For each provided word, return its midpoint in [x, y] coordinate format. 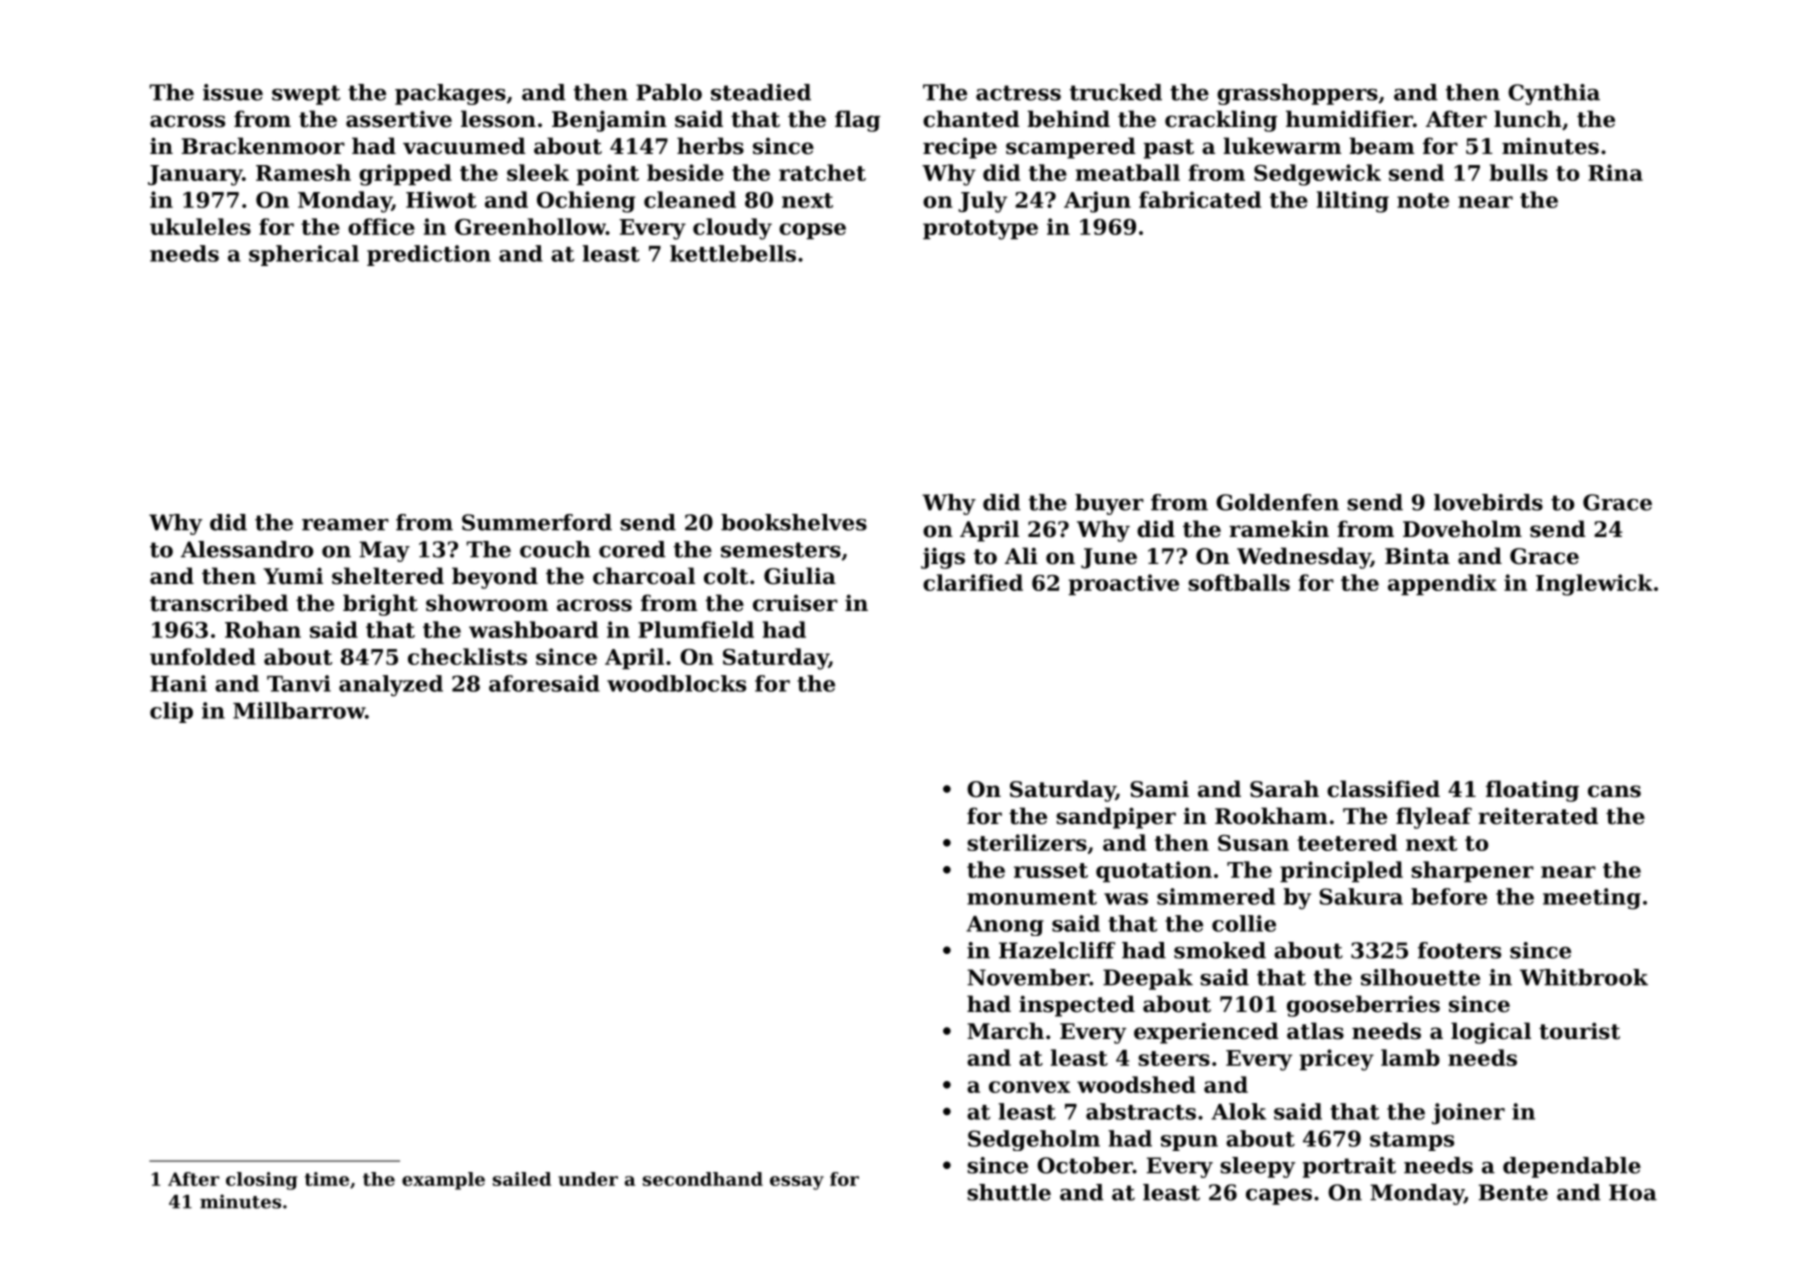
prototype [980, 230]
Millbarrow [299, 710]
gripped [405, 175]
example [443, 1181]
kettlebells [733, 253]
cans [1614, 791]
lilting [1353, 202]
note [1423, 200]
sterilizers [1027, 842]
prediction [429, 255]
